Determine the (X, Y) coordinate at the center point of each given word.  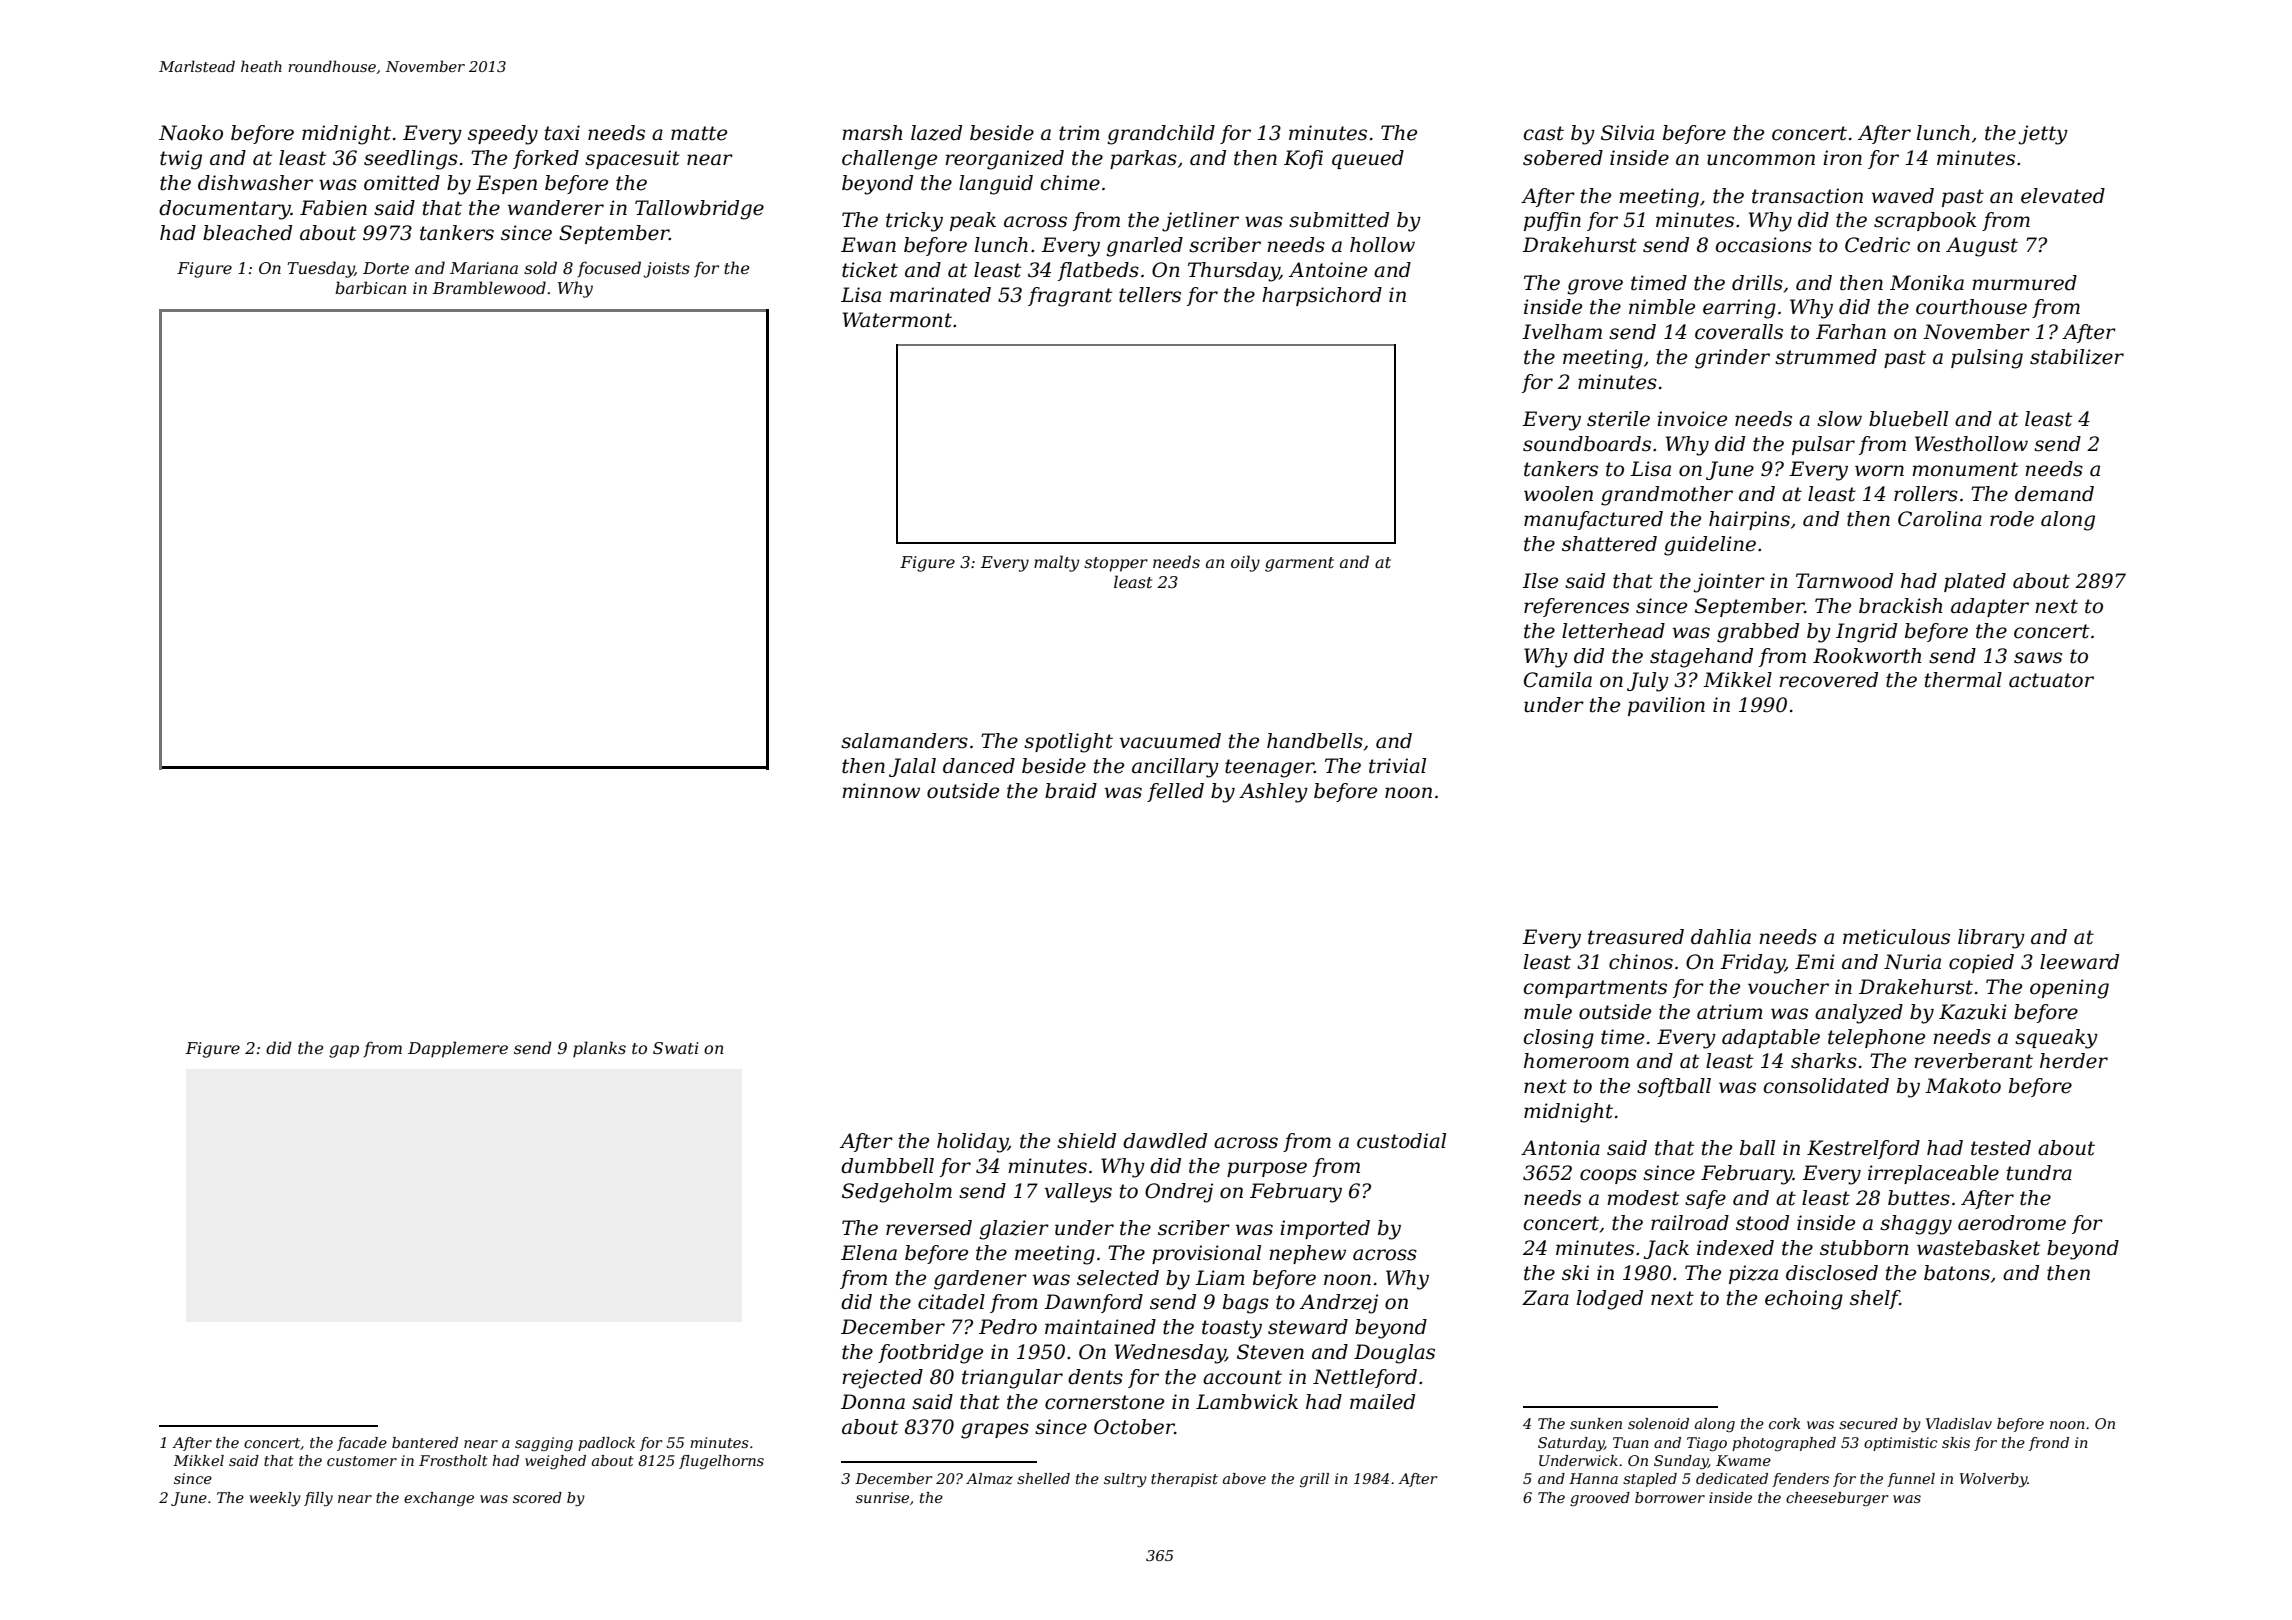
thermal (1963, 680)
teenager (1269, 768)
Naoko (191, 133)
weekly (275, 1499)
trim (1079, 133)
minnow (881, 791)
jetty (2043, 135)
